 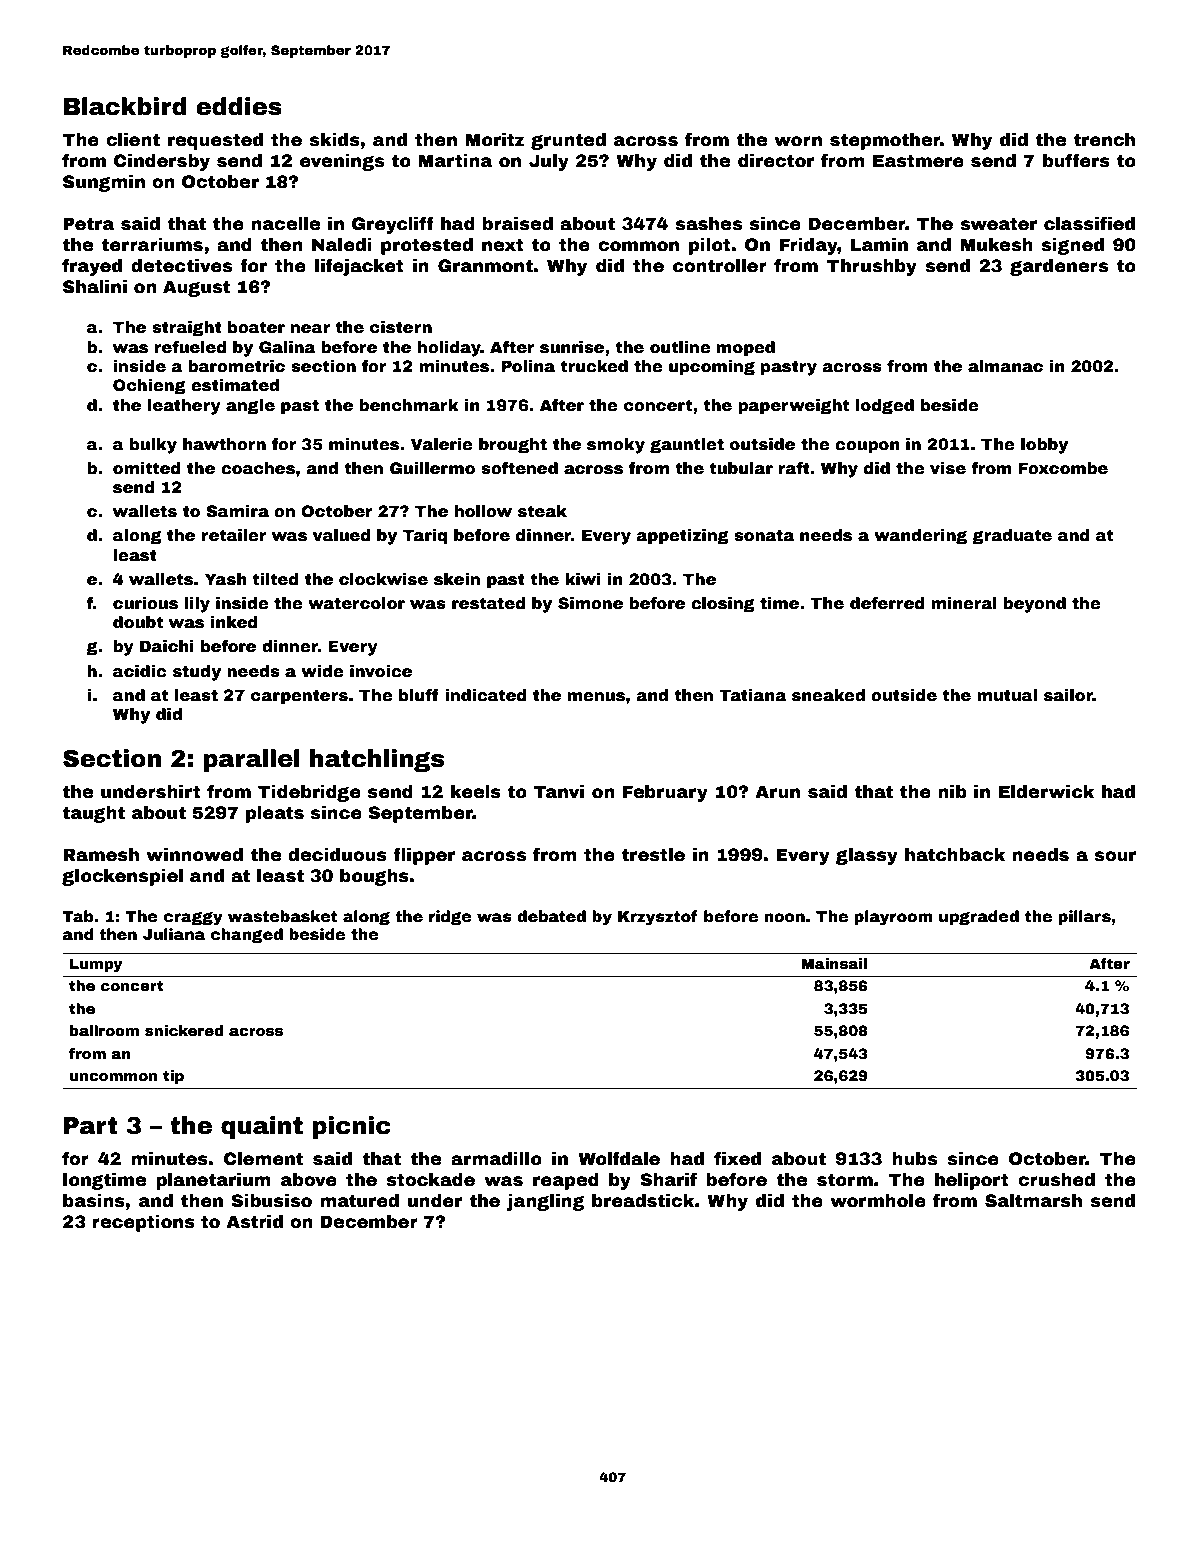 I want to click on winnowed, so click(x=194, y=855).
